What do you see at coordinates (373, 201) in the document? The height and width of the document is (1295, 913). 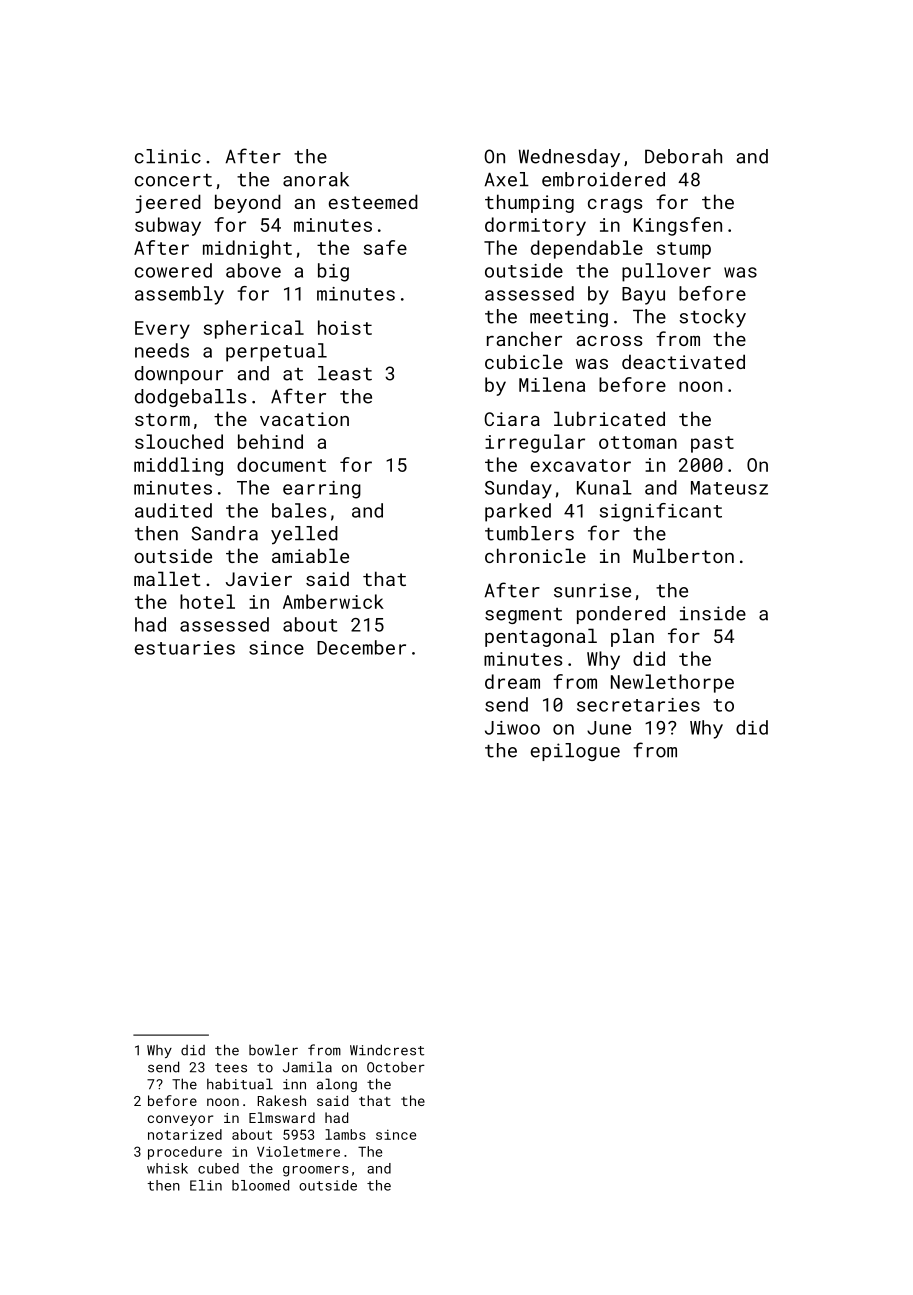 I see `esteemed` at bounding box center [373, 201].
